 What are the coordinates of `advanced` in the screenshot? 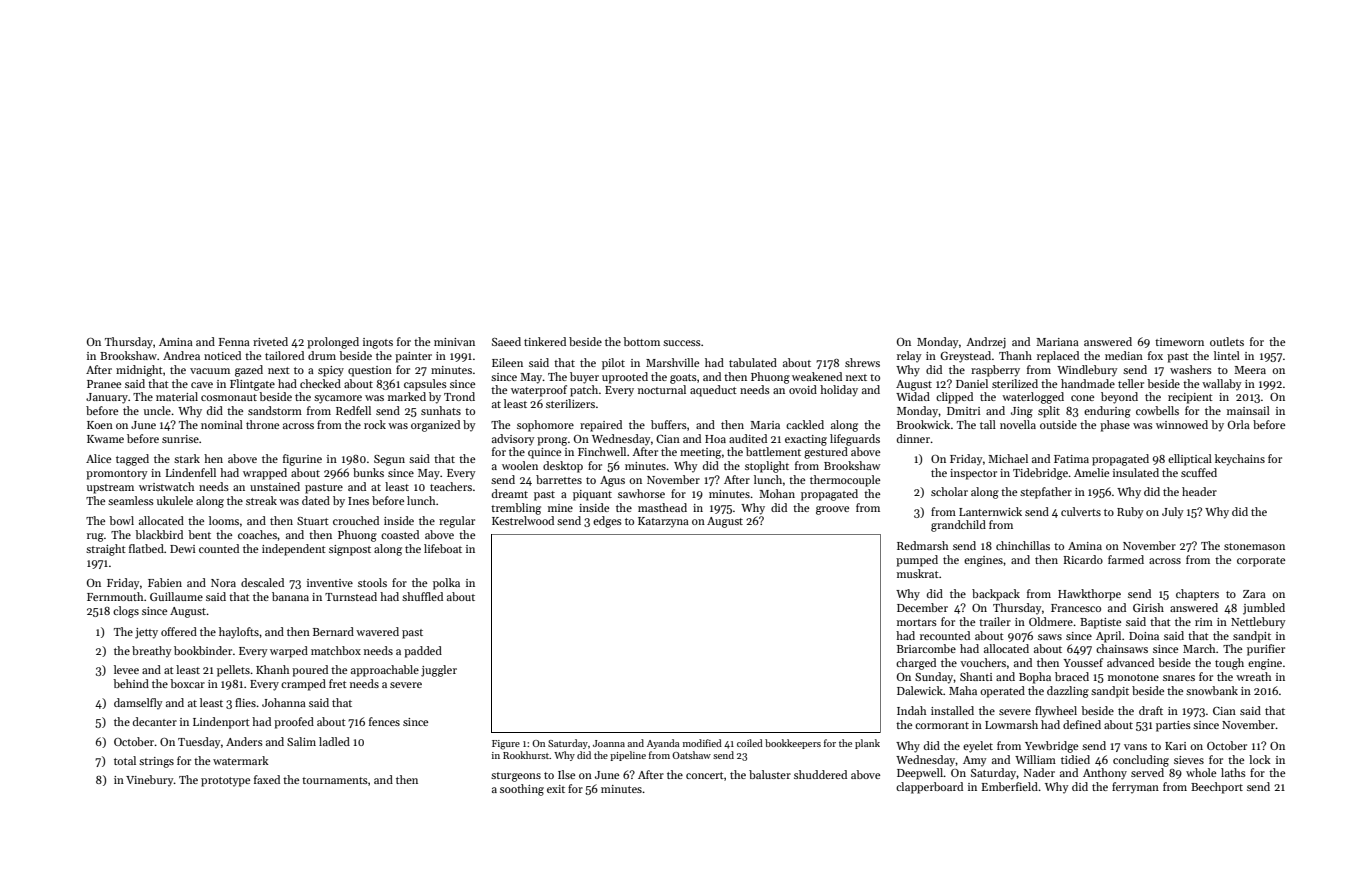 It's located at (1130, 662).
